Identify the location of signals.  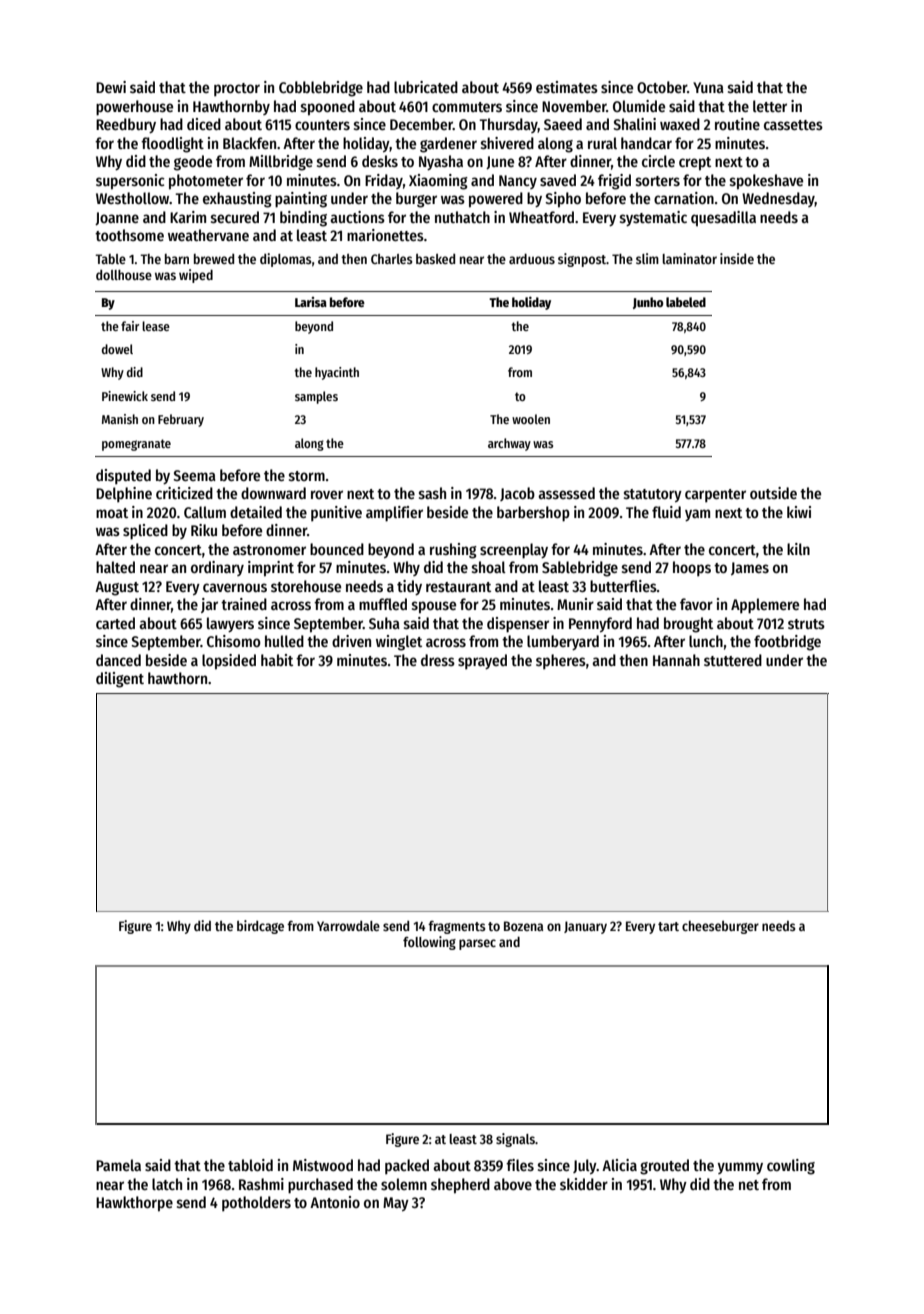
(515, 1140).
